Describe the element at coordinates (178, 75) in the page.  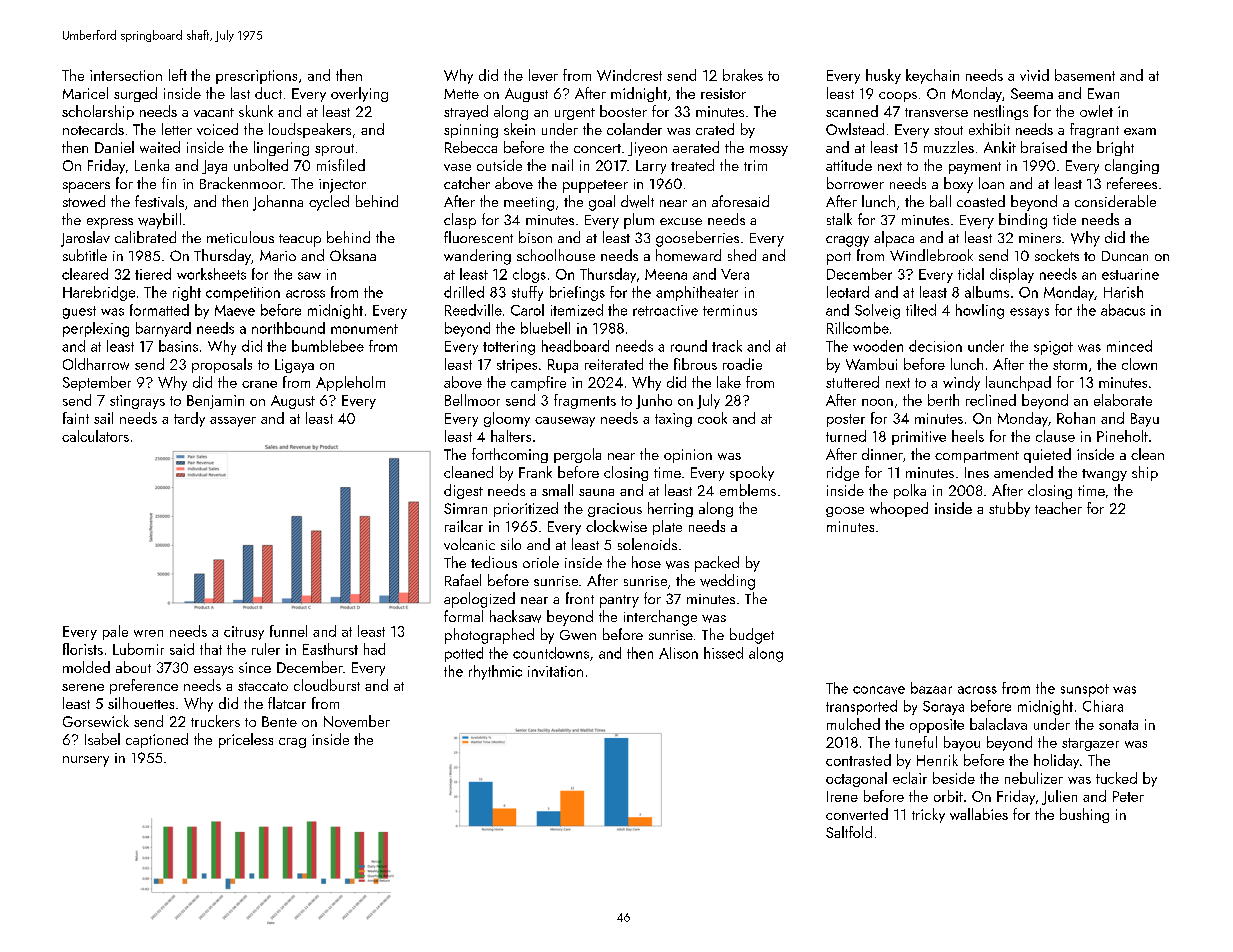
I see `left` at that location.
